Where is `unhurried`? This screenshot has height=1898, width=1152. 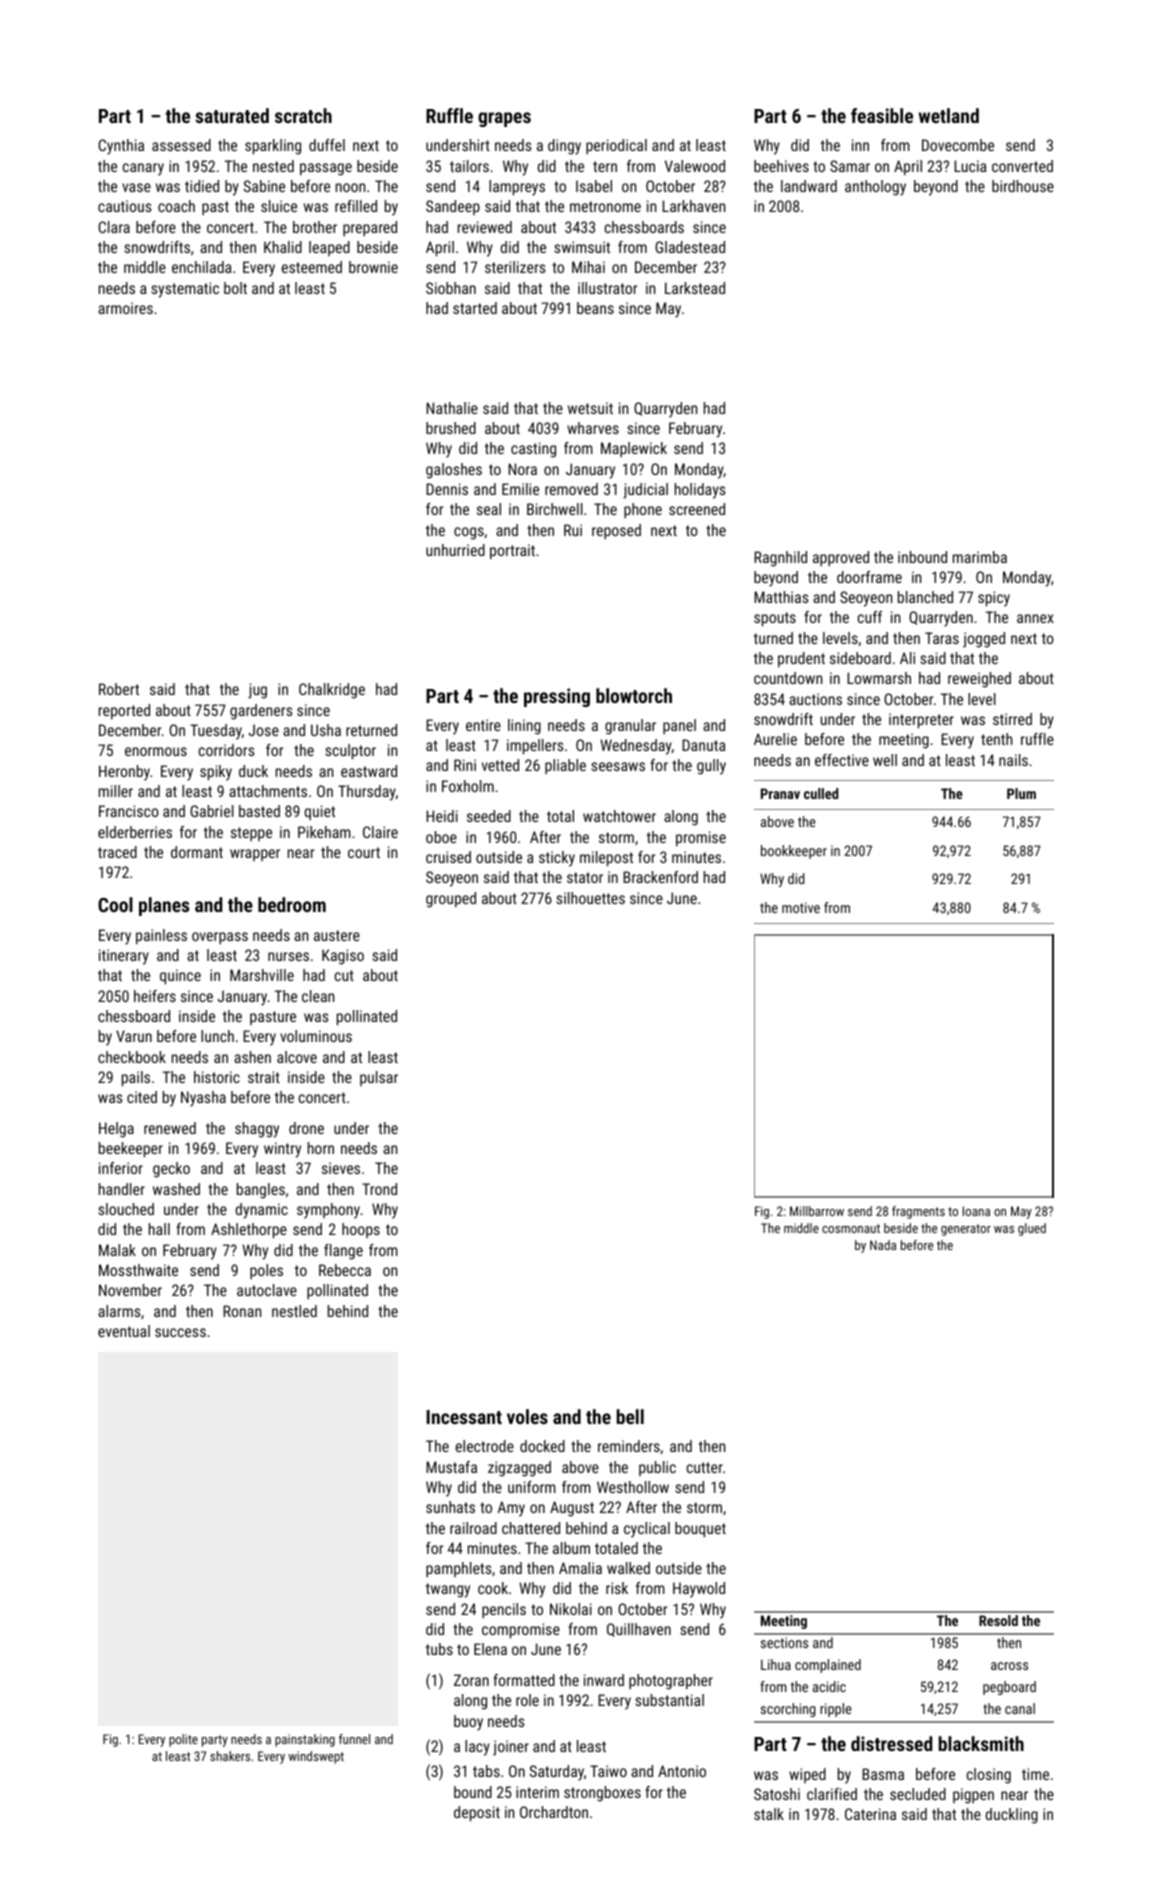
unhurried is located at coordinates (455, 550).
